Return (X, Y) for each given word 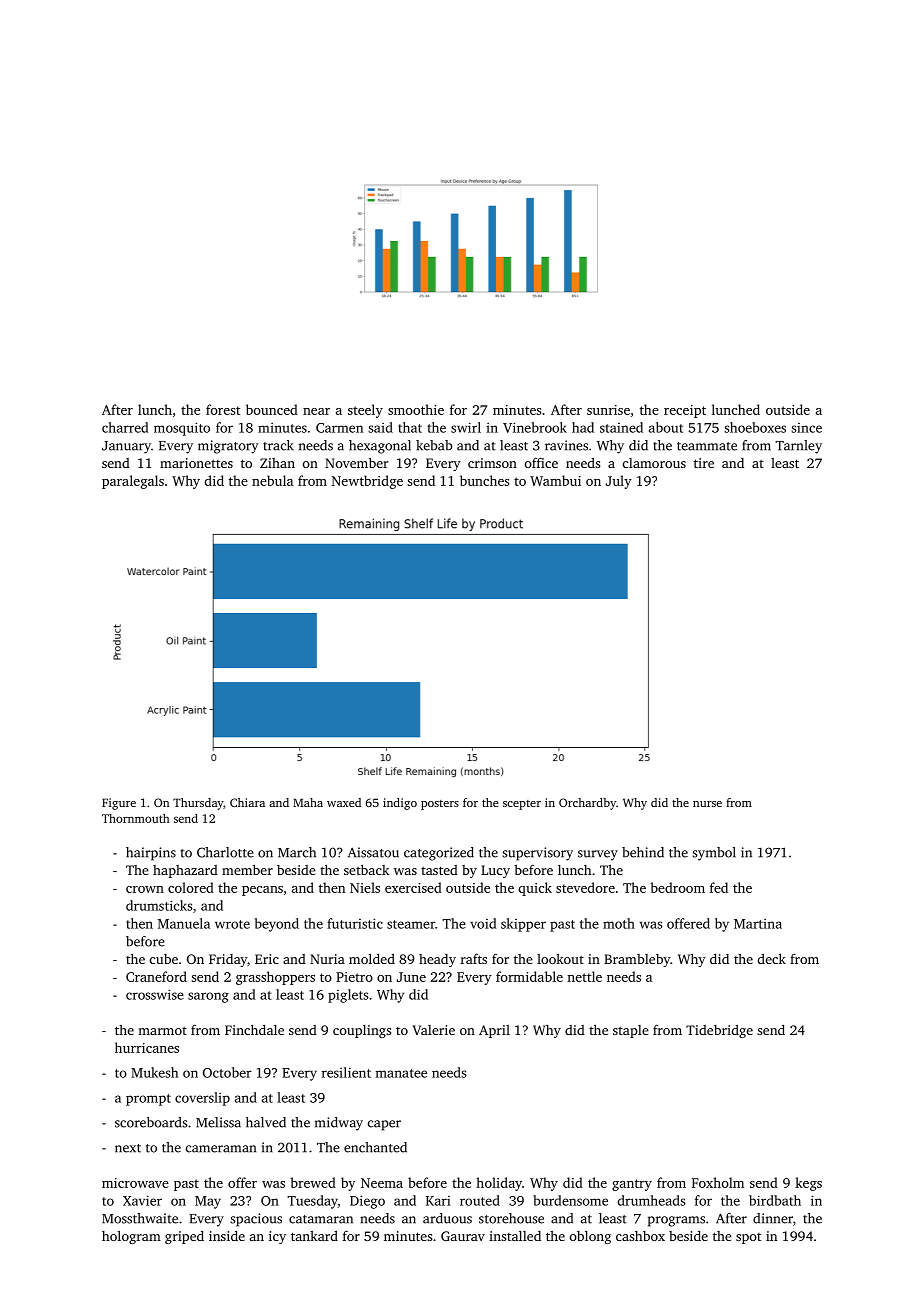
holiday (499, 1184)
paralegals (133, 482)
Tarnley (798, 447)
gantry (632, 1185)
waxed (344, 802)
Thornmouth (136, 818)
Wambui (555, 480)
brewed (313, 1182)
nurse (707, 804)
